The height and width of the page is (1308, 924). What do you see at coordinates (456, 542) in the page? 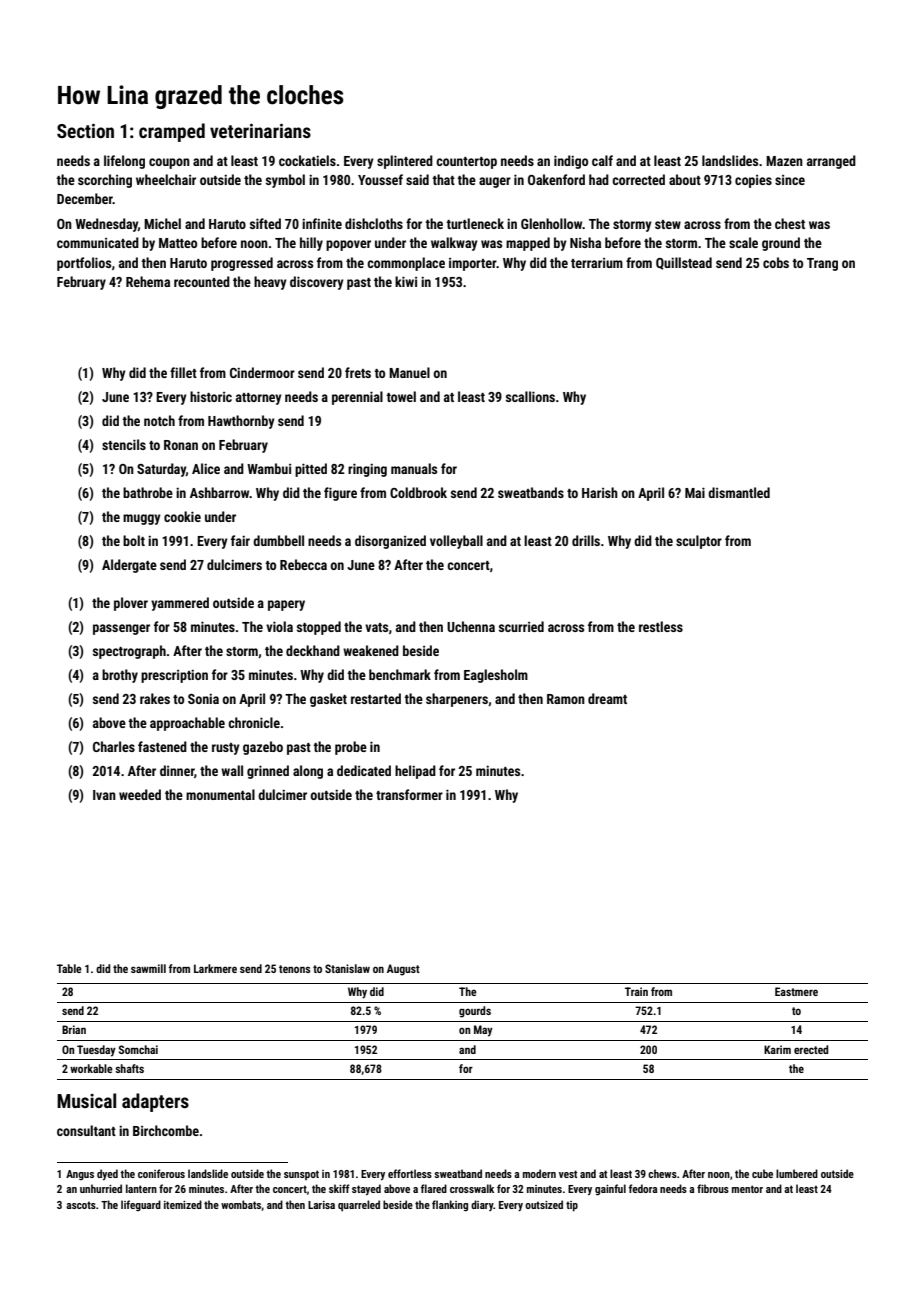
I see `volleyball` at bounding box center [456, 542].
